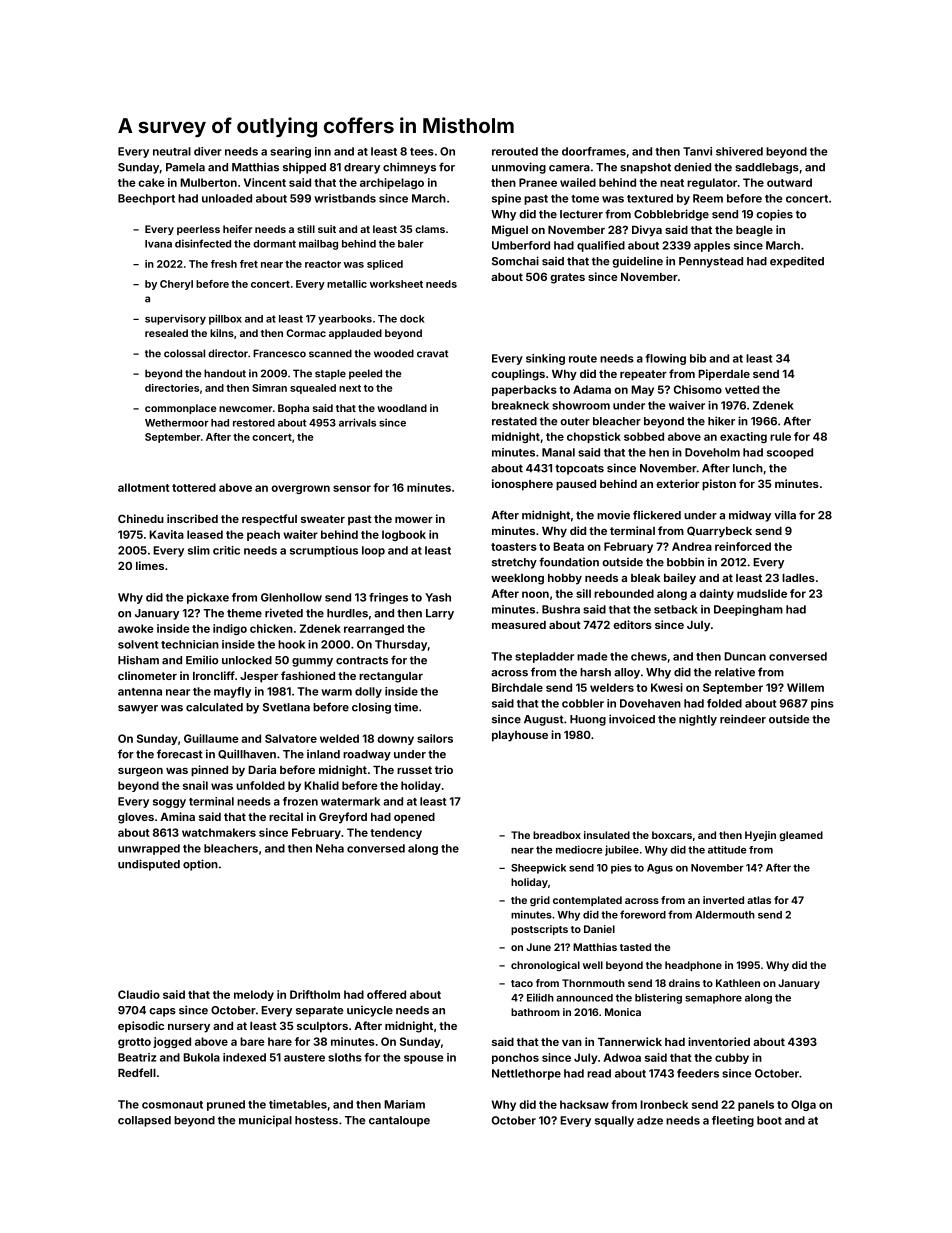  What do you see at coordinates (422, 152) in the screenshot?
I see `tees` at bounding box center [422, 152].
